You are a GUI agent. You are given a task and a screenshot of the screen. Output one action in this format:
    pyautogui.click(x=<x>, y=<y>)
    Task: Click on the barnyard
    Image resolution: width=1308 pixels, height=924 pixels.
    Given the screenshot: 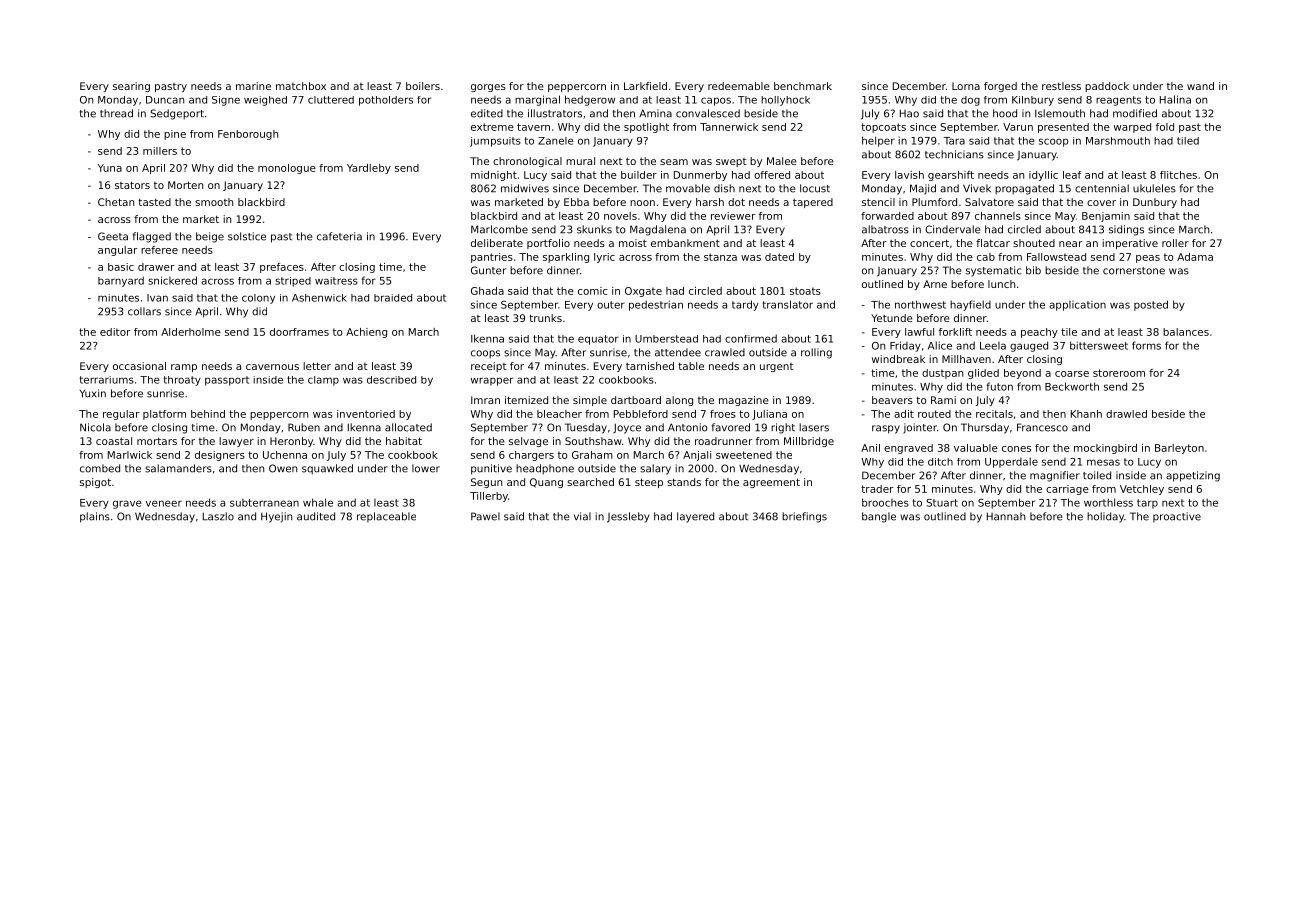 What is the action you would take?
    pyautogui.click(x=121, y=281)
